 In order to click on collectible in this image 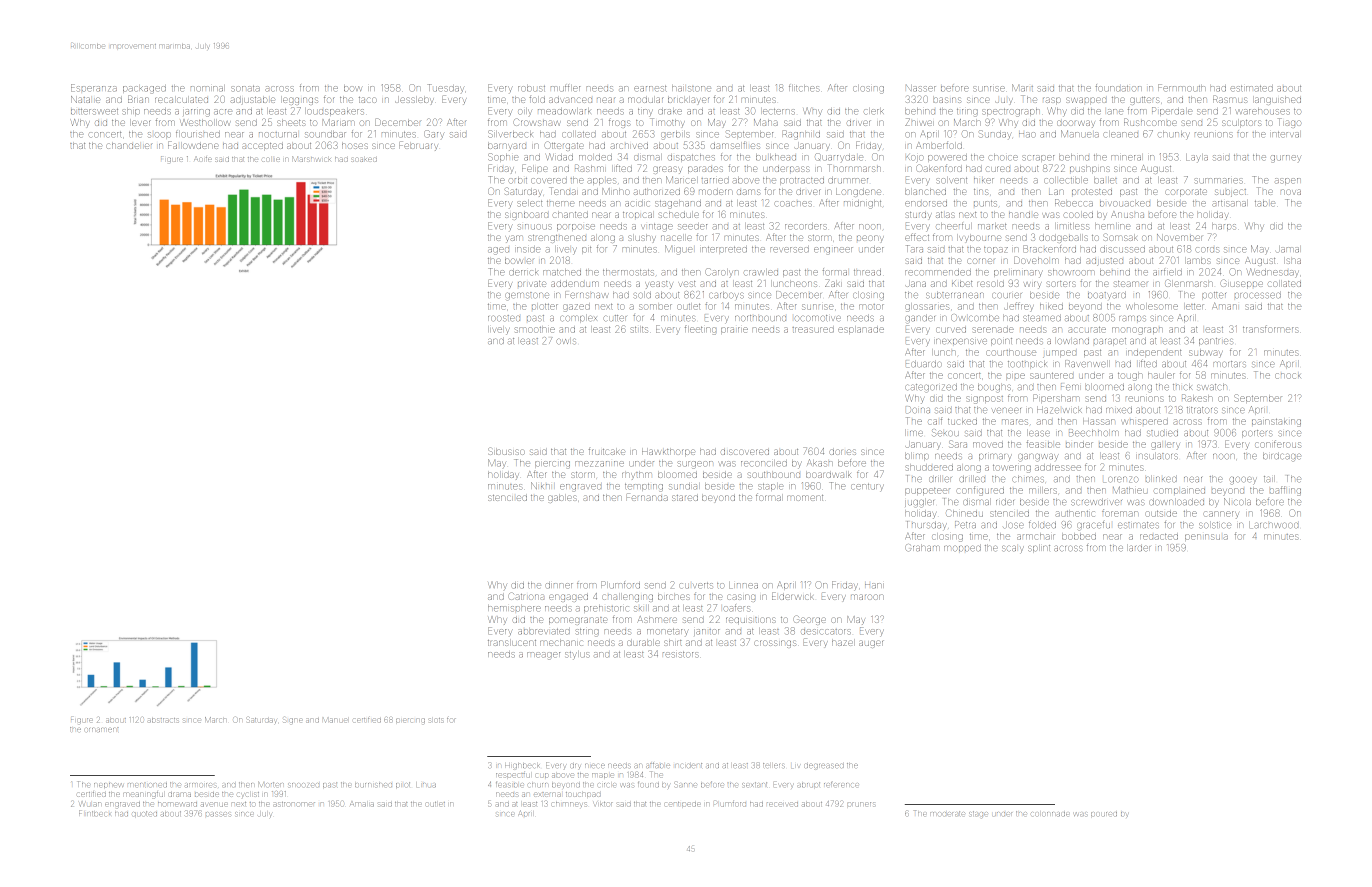, I will do `click(1066, 181)`.
